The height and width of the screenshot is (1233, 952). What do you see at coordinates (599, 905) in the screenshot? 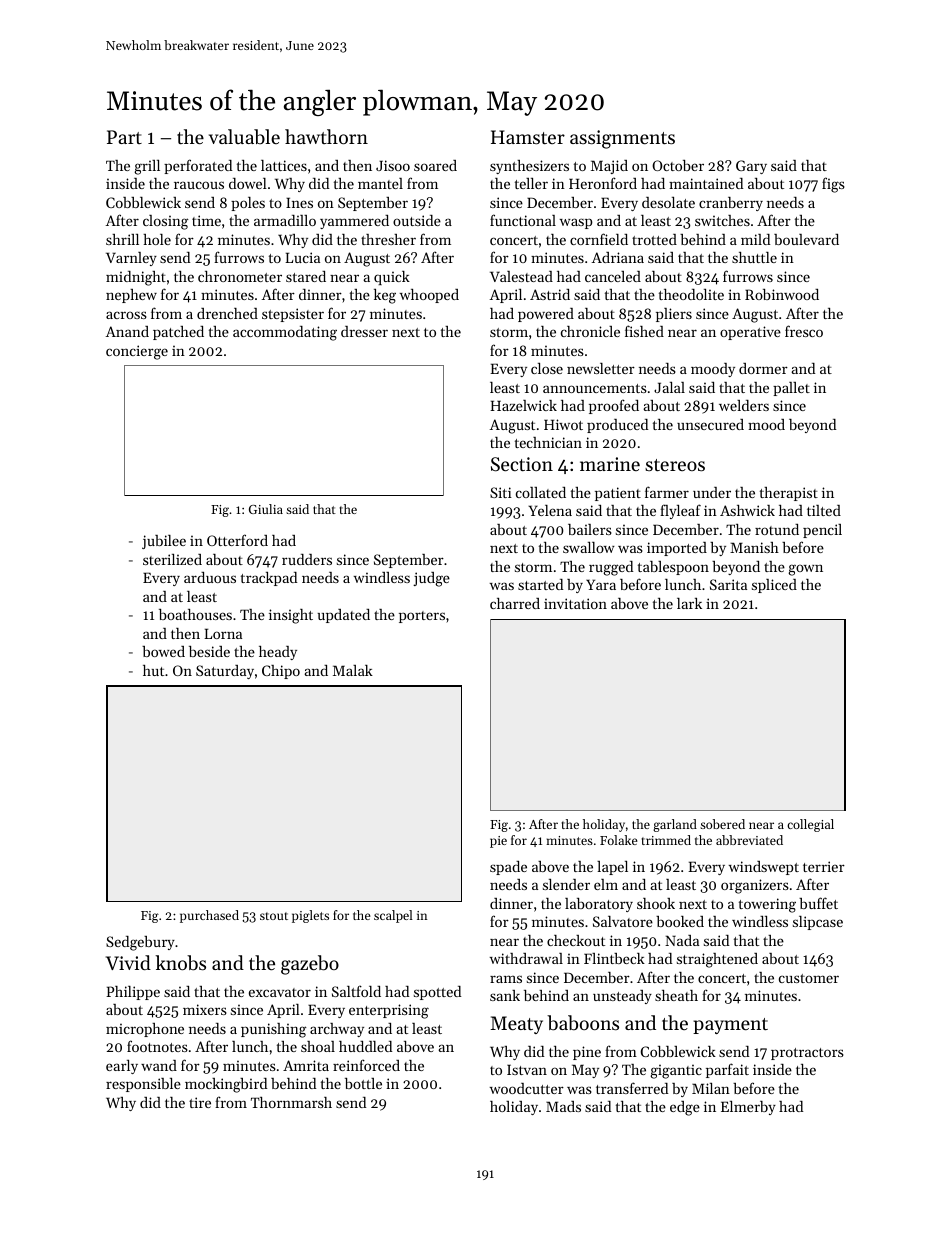
I see `laboratory` at bounding box center [599, 905].
